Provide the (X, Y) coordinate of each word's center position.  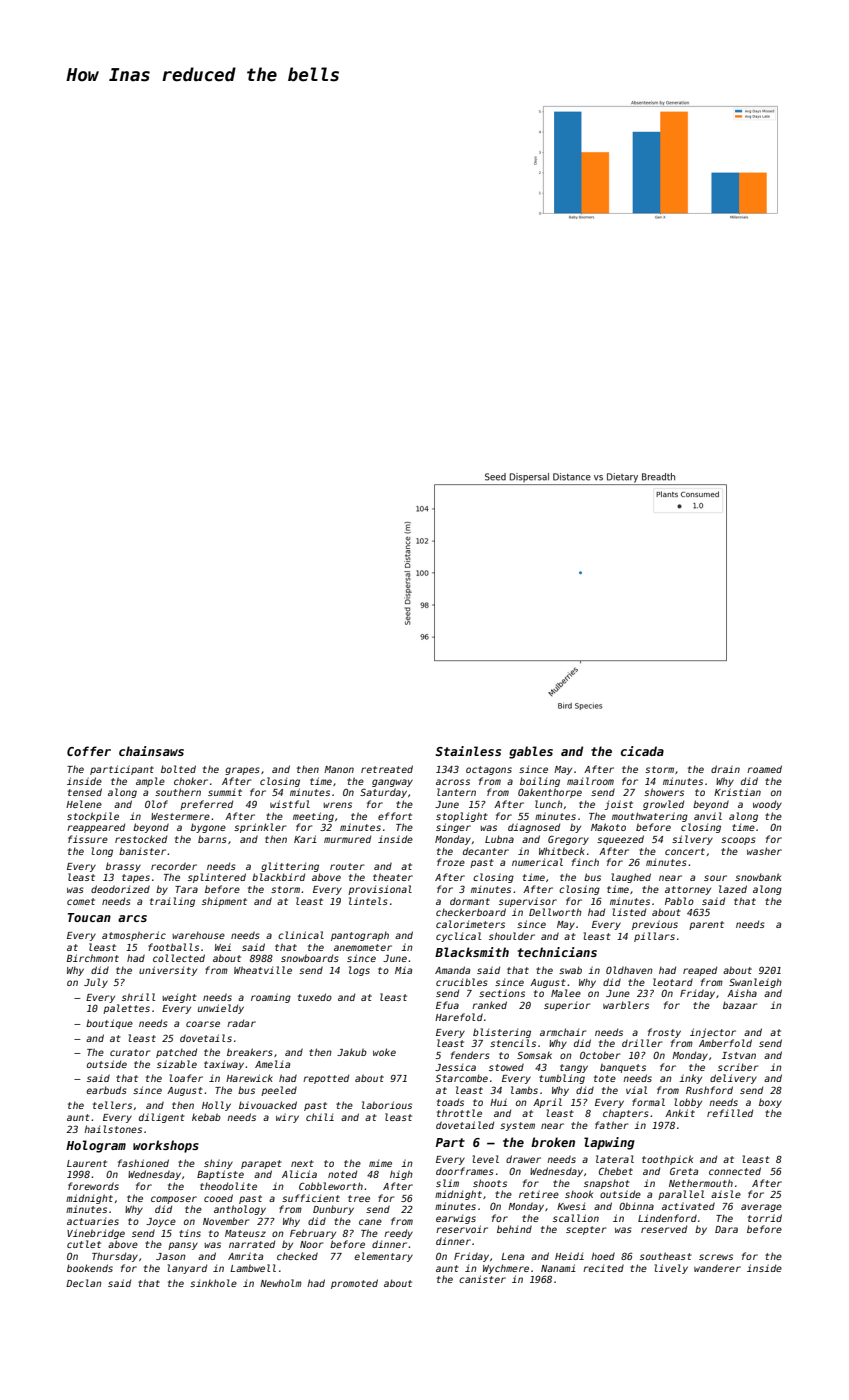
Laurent (87, 1163)
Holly (216, 1106)
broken (553, 1142)
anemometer (363, 947)
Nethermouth (701, 1183)
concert (685, 851)
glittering (290, 867)
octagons (489, 770)
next (302, 1163)
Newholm (281, 1283)
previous (655, 925)
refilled (730, 1113)
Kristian (737, 792)
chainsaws (151, 751)
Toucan (89, 917)
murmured (347, 839)
